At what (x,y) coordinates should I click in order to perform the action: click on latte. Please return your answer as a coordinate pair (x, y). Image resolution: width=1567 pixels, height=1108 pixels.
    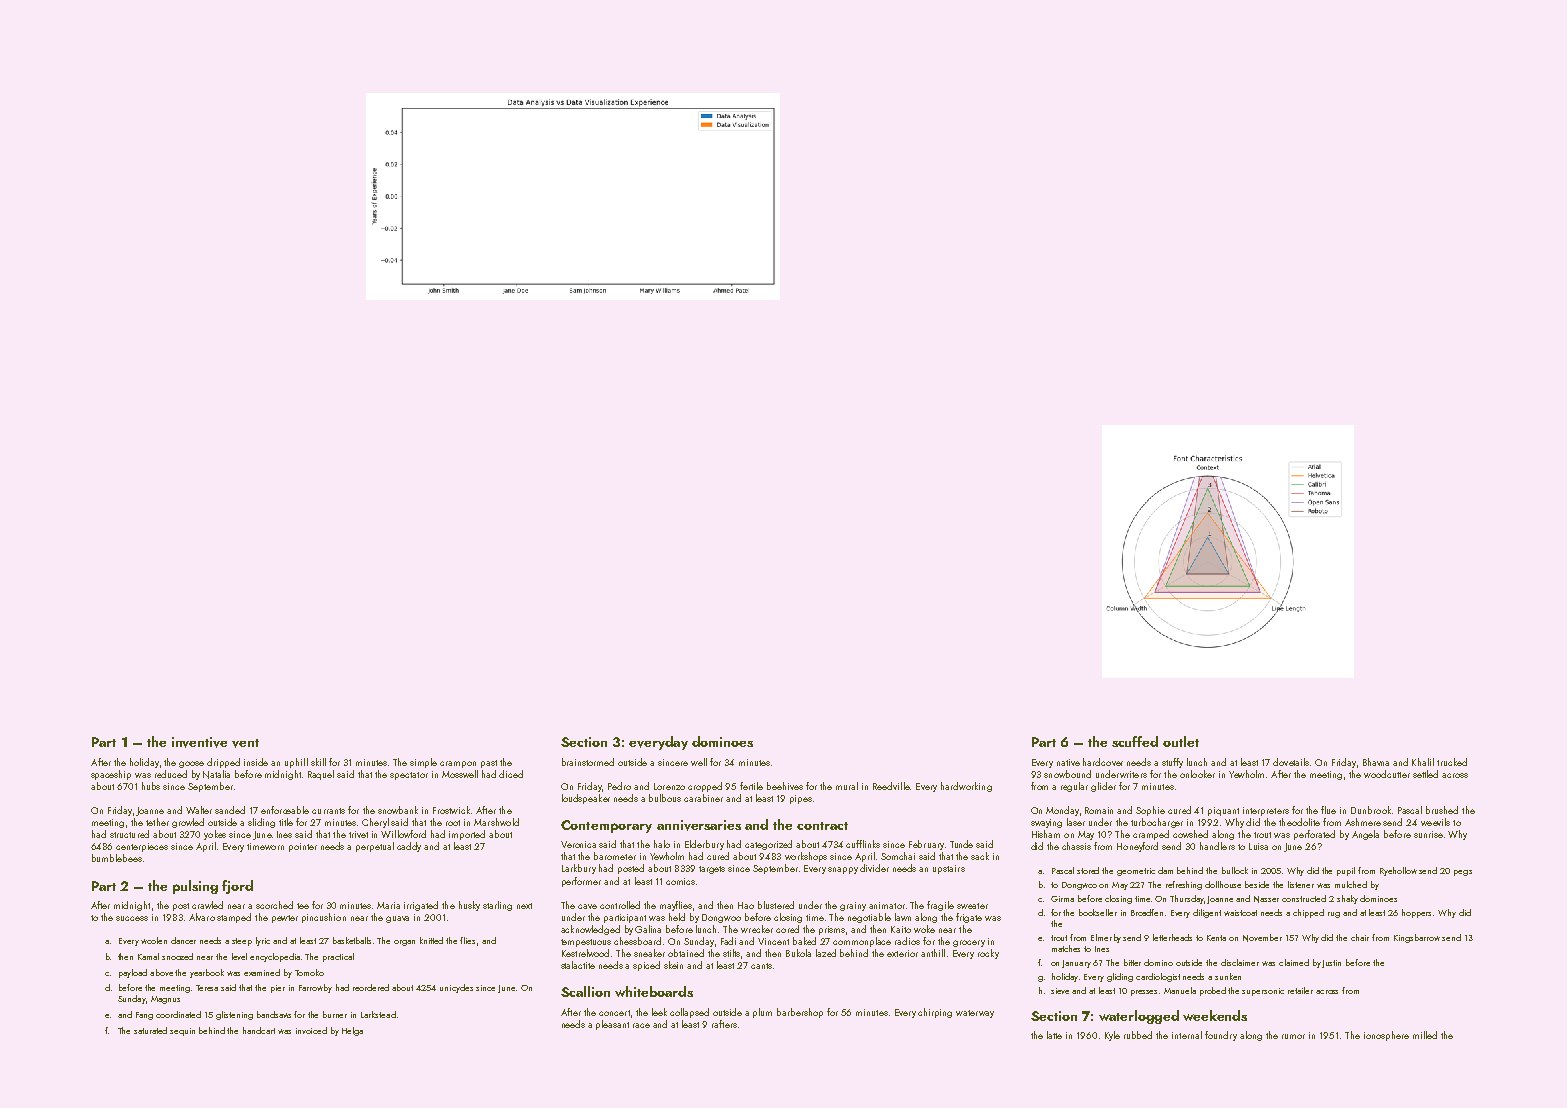
    Looking at the image, I should click on (1054, 1035).
